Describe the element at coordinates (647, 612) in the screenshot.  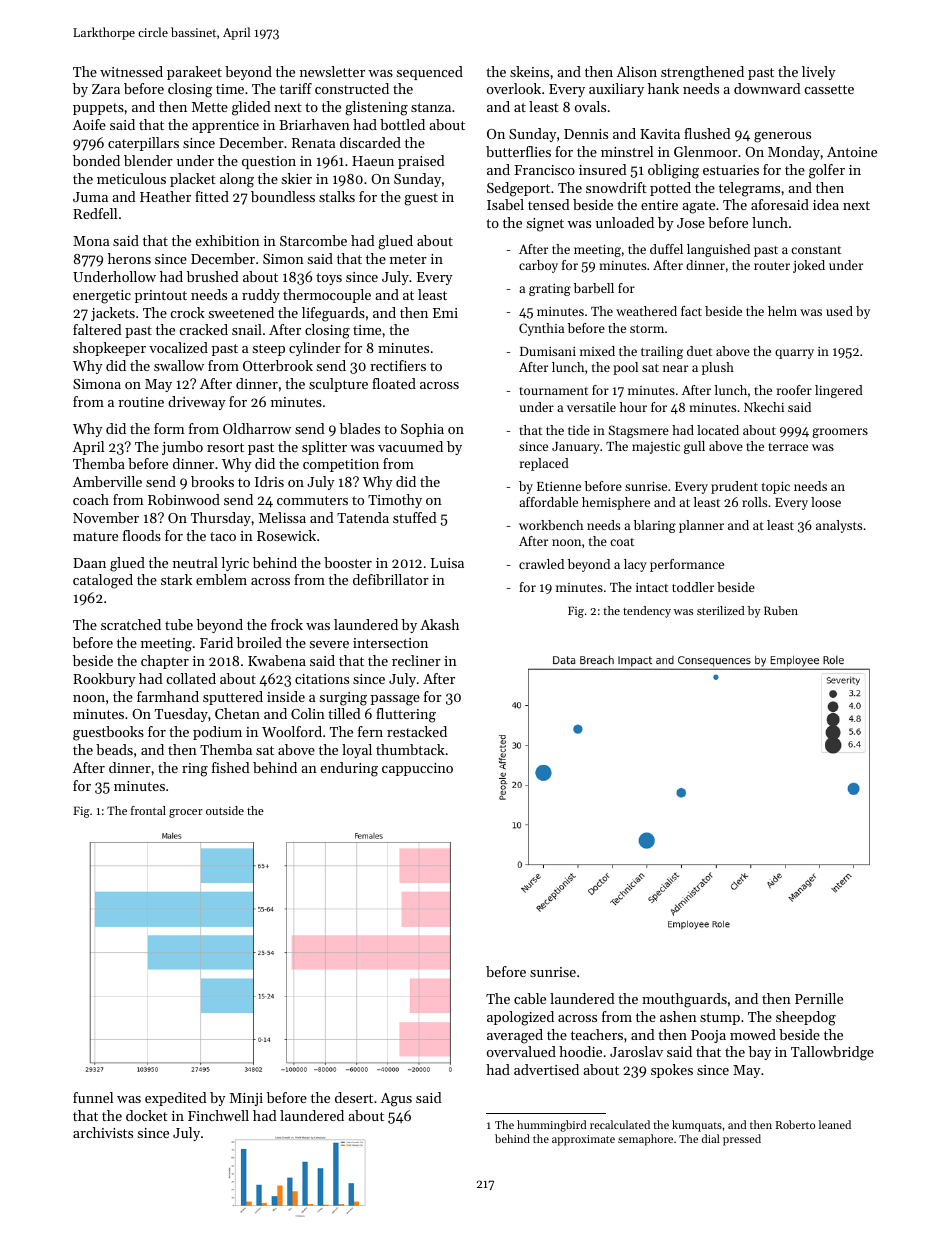
I see `tendency` at that location.
